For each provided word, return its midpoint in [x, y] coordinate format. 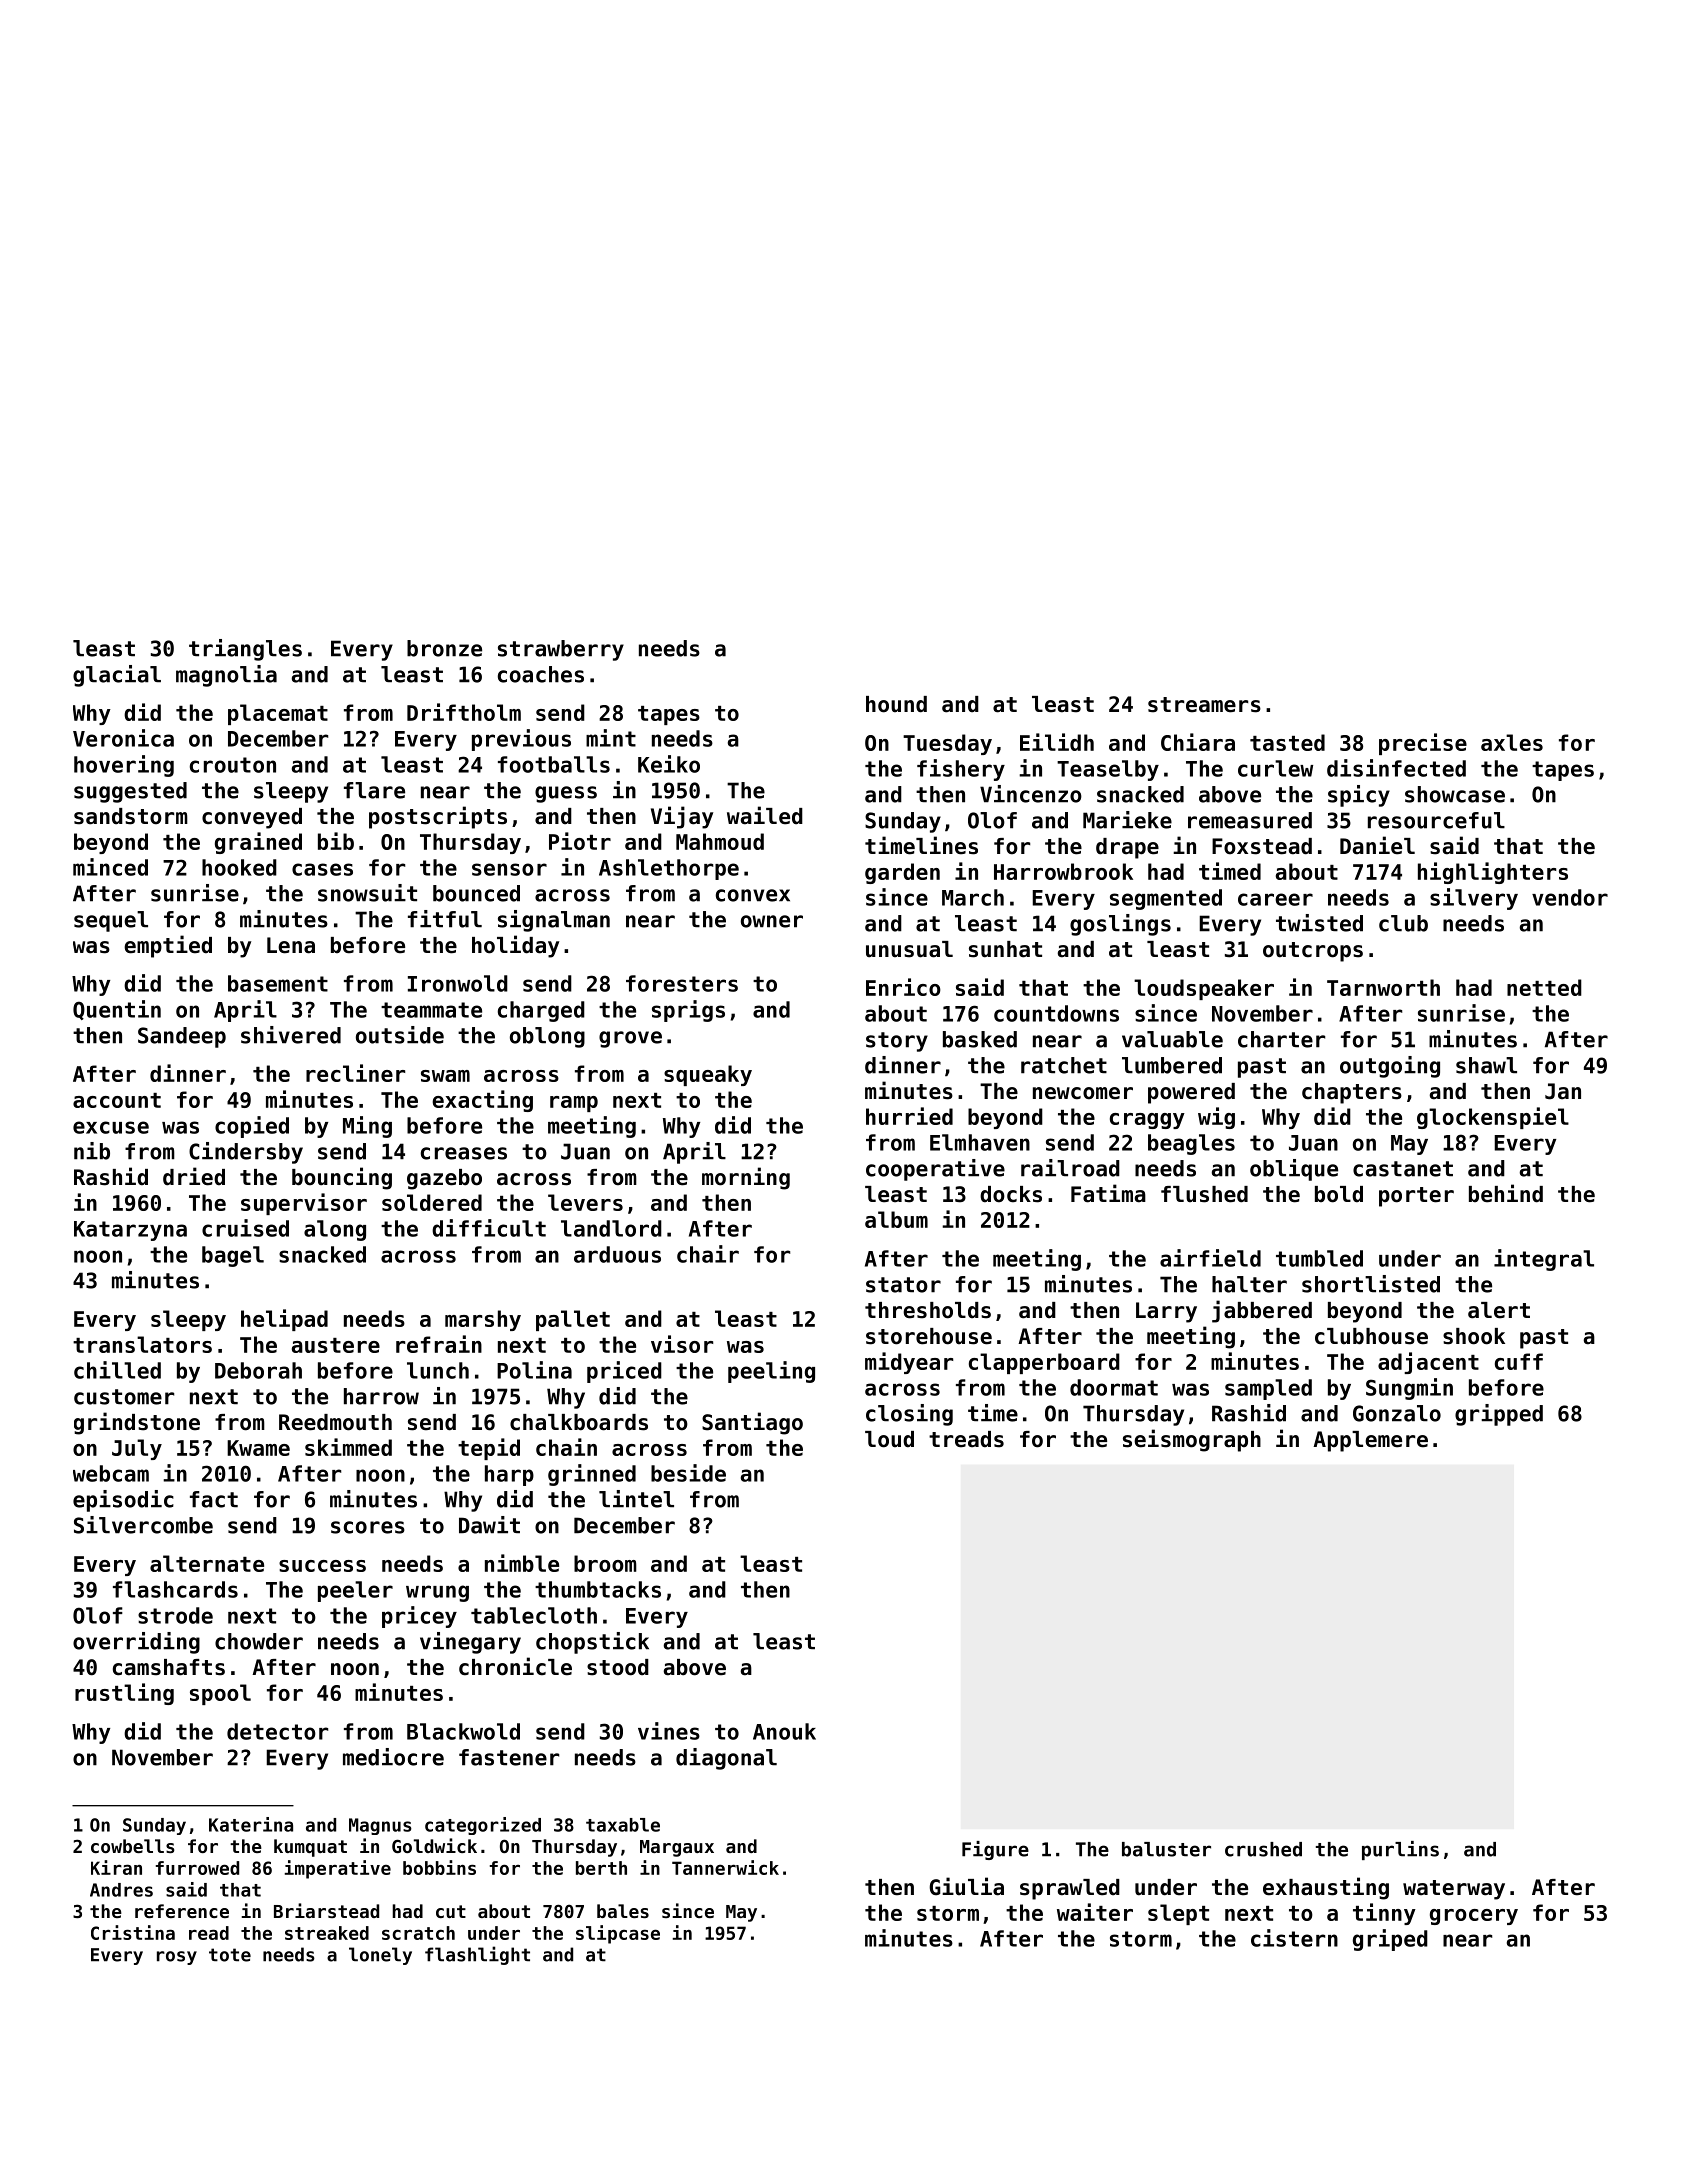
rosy [177, 1958]
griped [1390, 1940]
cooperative [935, 1170]
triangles [245, 650]
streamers [1204, 705]
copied [252, 1127]
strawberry [561, 650]
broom [605, 1563]
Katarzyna [130, 1231]
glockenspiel [1493, 1118]
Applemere [1370, 1441]
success [322, 1566]
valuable [1172, 1039]
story [897, 1042]
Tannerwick [725, 1867]
